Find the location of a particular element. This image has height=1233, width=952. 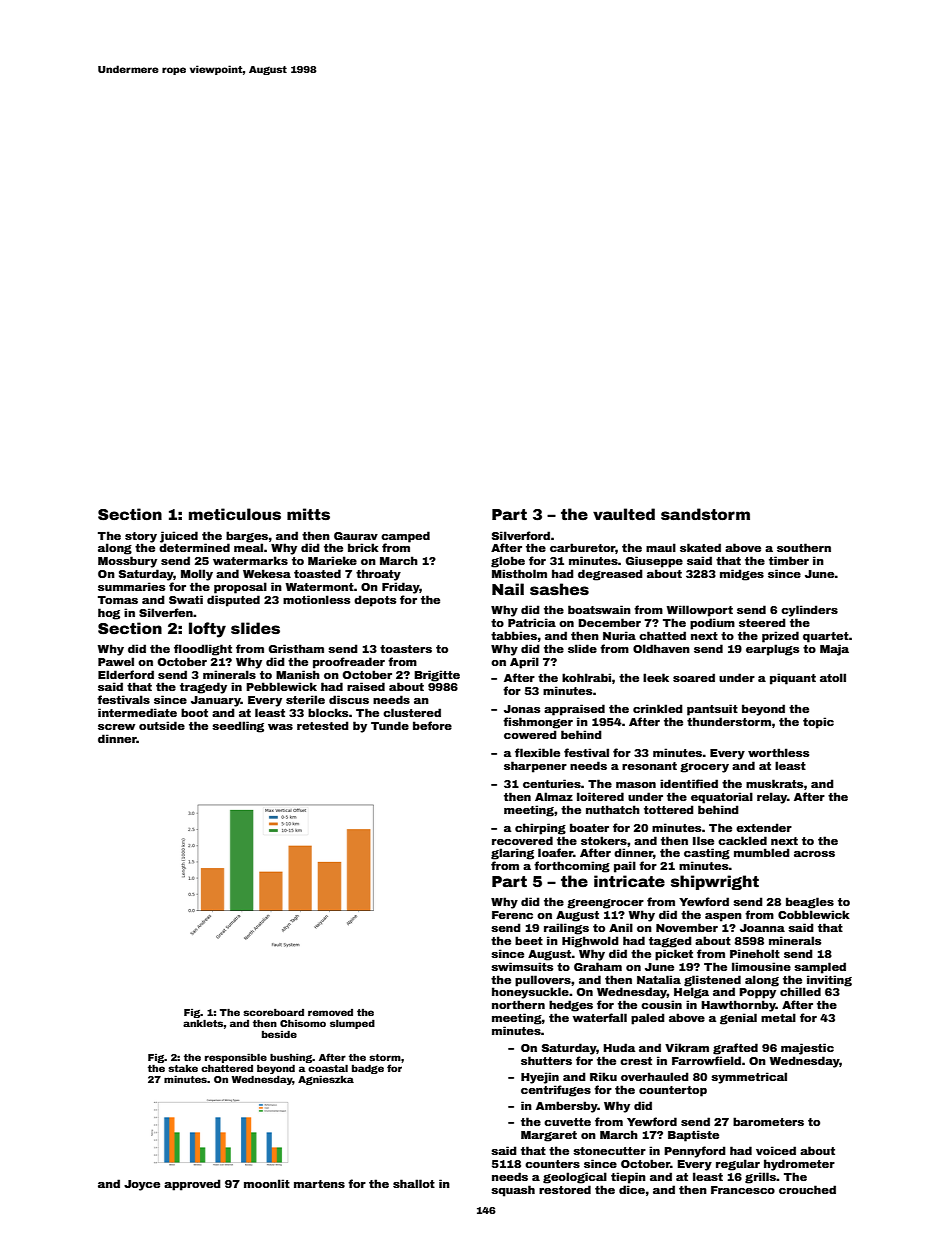

stake is located at coordinates (183, 1068).
